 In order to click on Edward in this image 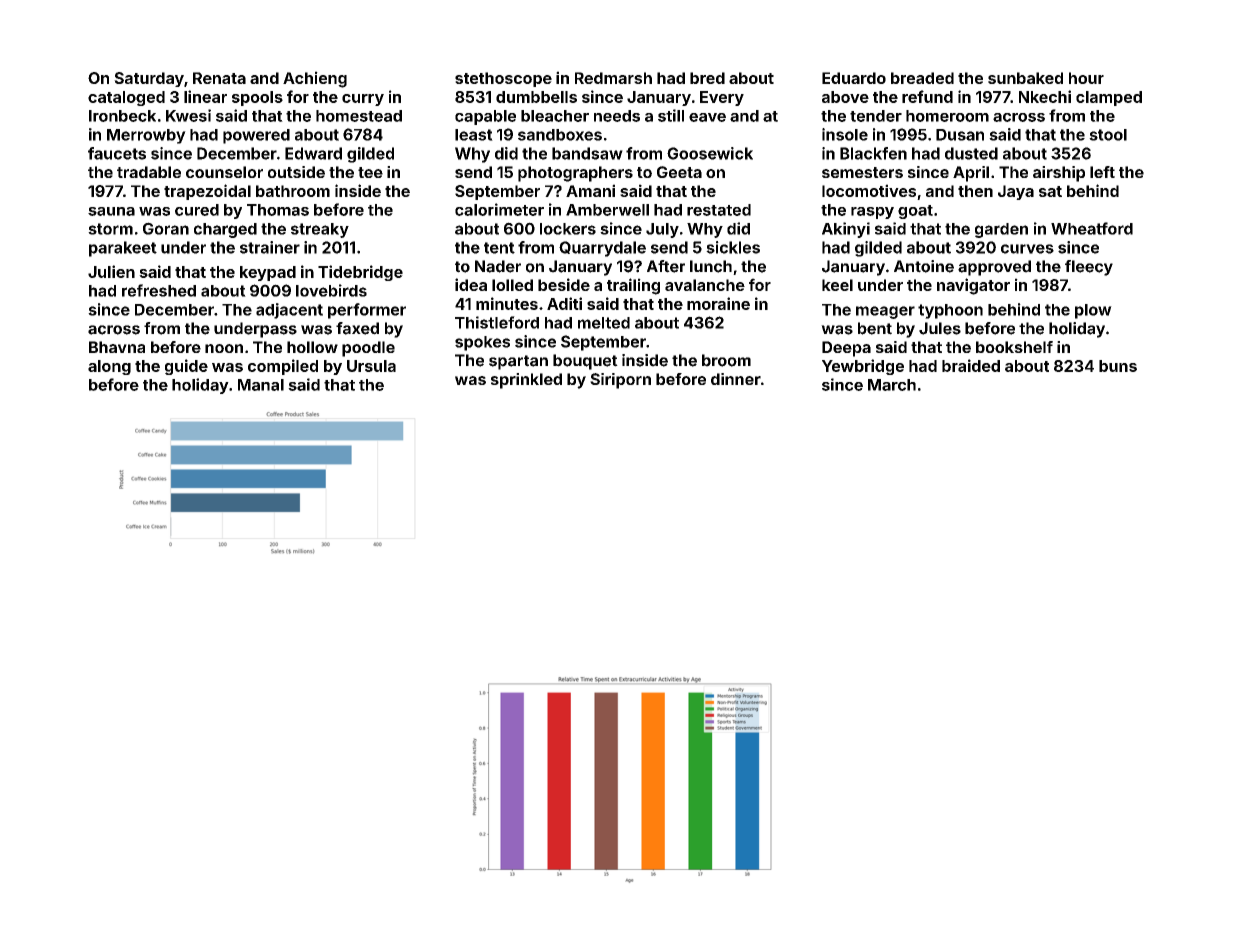, I will do `click(313, 153)`.
